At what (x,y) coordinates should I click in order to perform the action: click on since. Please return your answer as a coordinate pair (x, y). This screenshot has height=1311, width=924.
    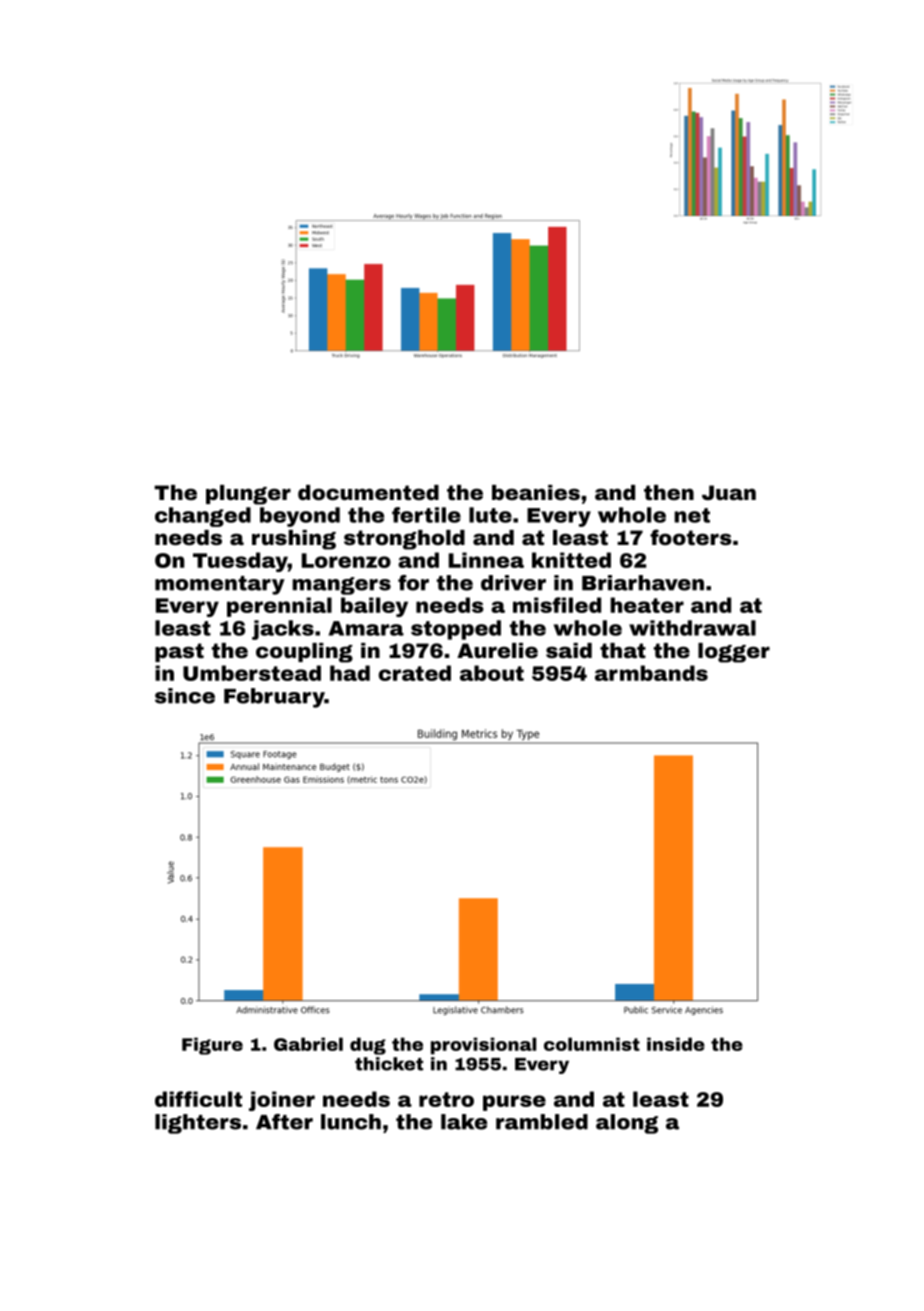
    Looking at the image, I should click on (185, 696).
